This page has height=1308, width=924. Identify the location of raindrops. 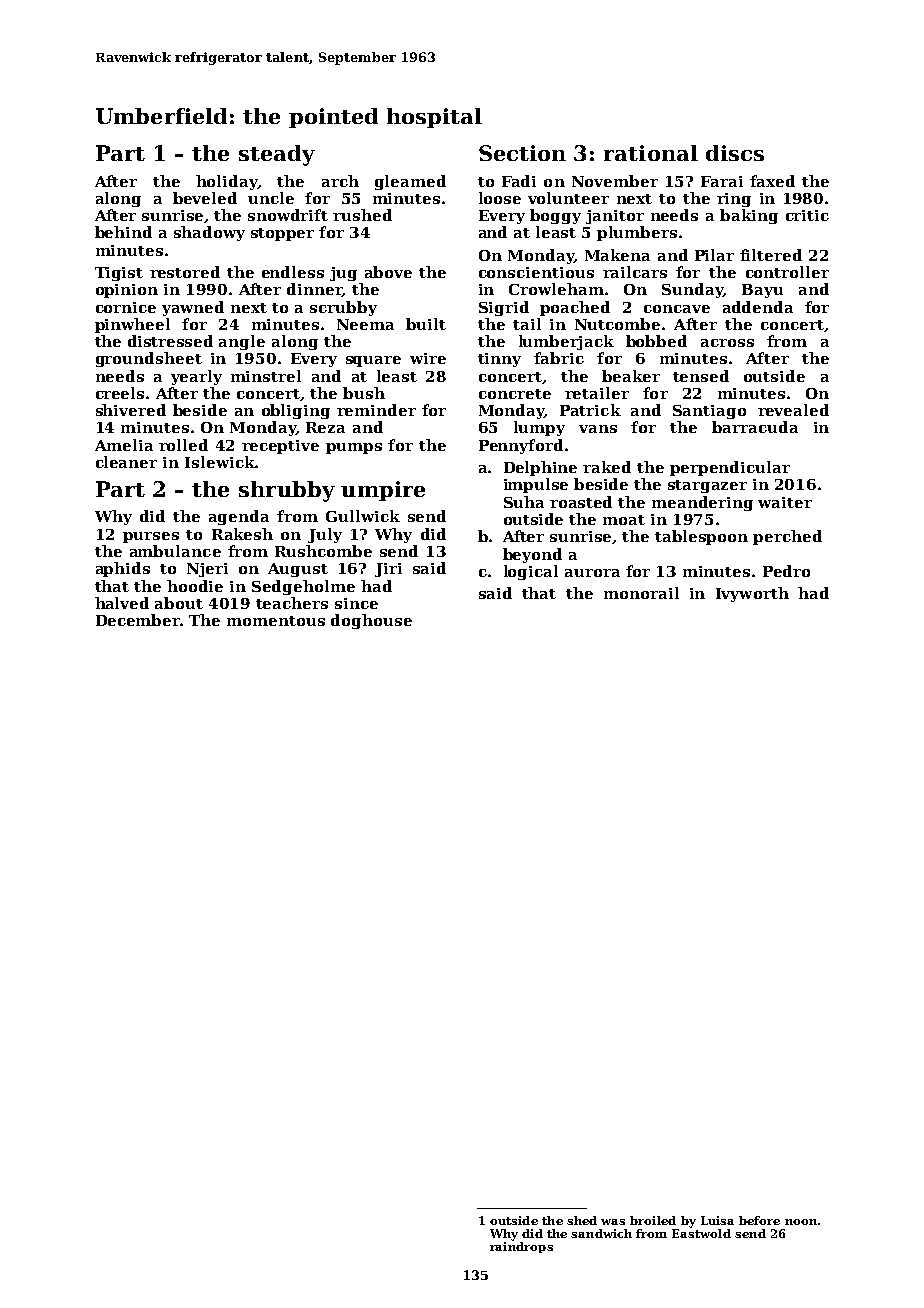
(521, 1247).
